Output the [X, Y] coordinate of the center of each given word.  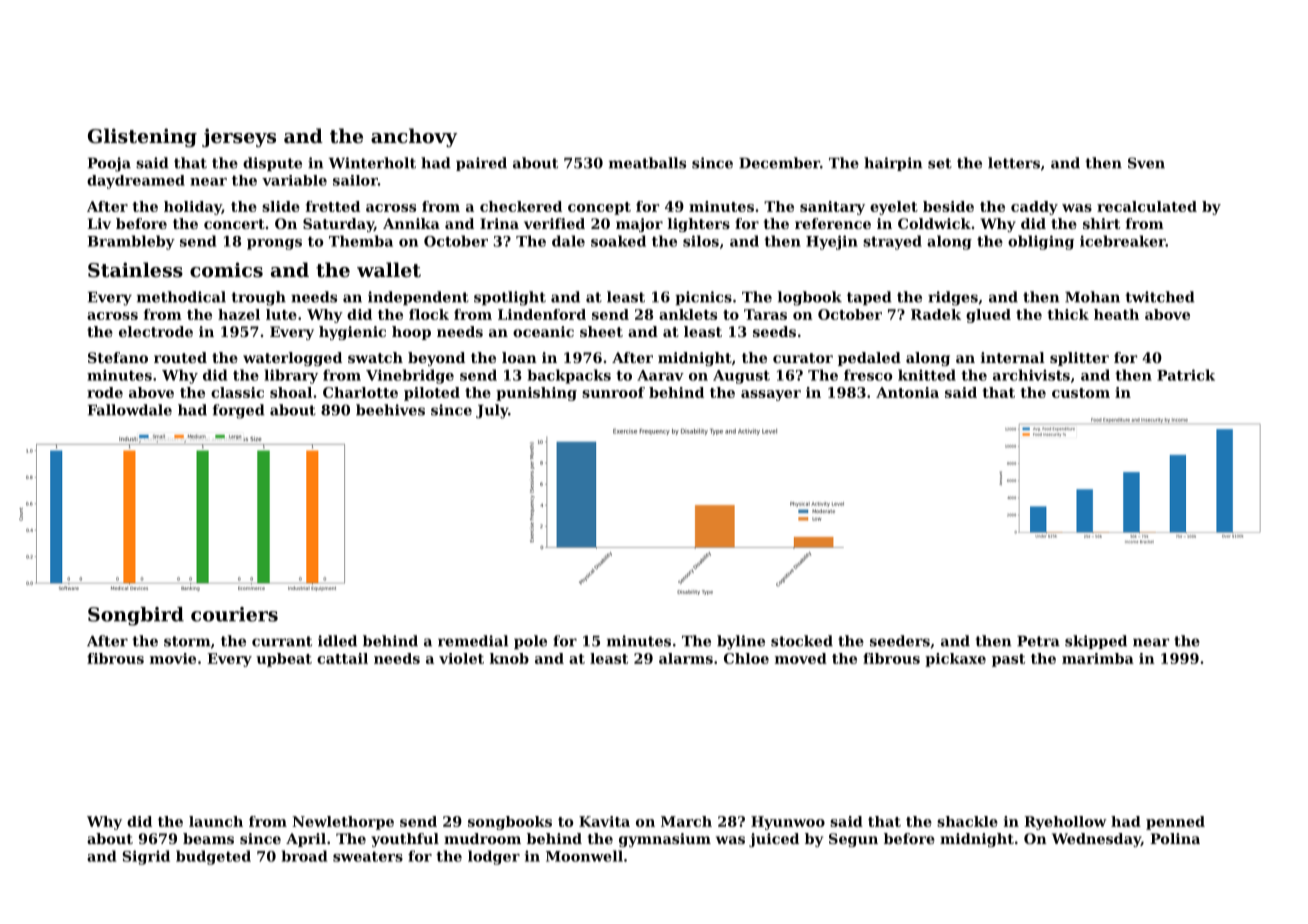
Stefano [118, 357]
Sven [1146, 163]
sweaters [368, 856]
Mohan [1092, 297]
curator [803, 358]
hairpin [893, 164]
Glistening [142, 137]
